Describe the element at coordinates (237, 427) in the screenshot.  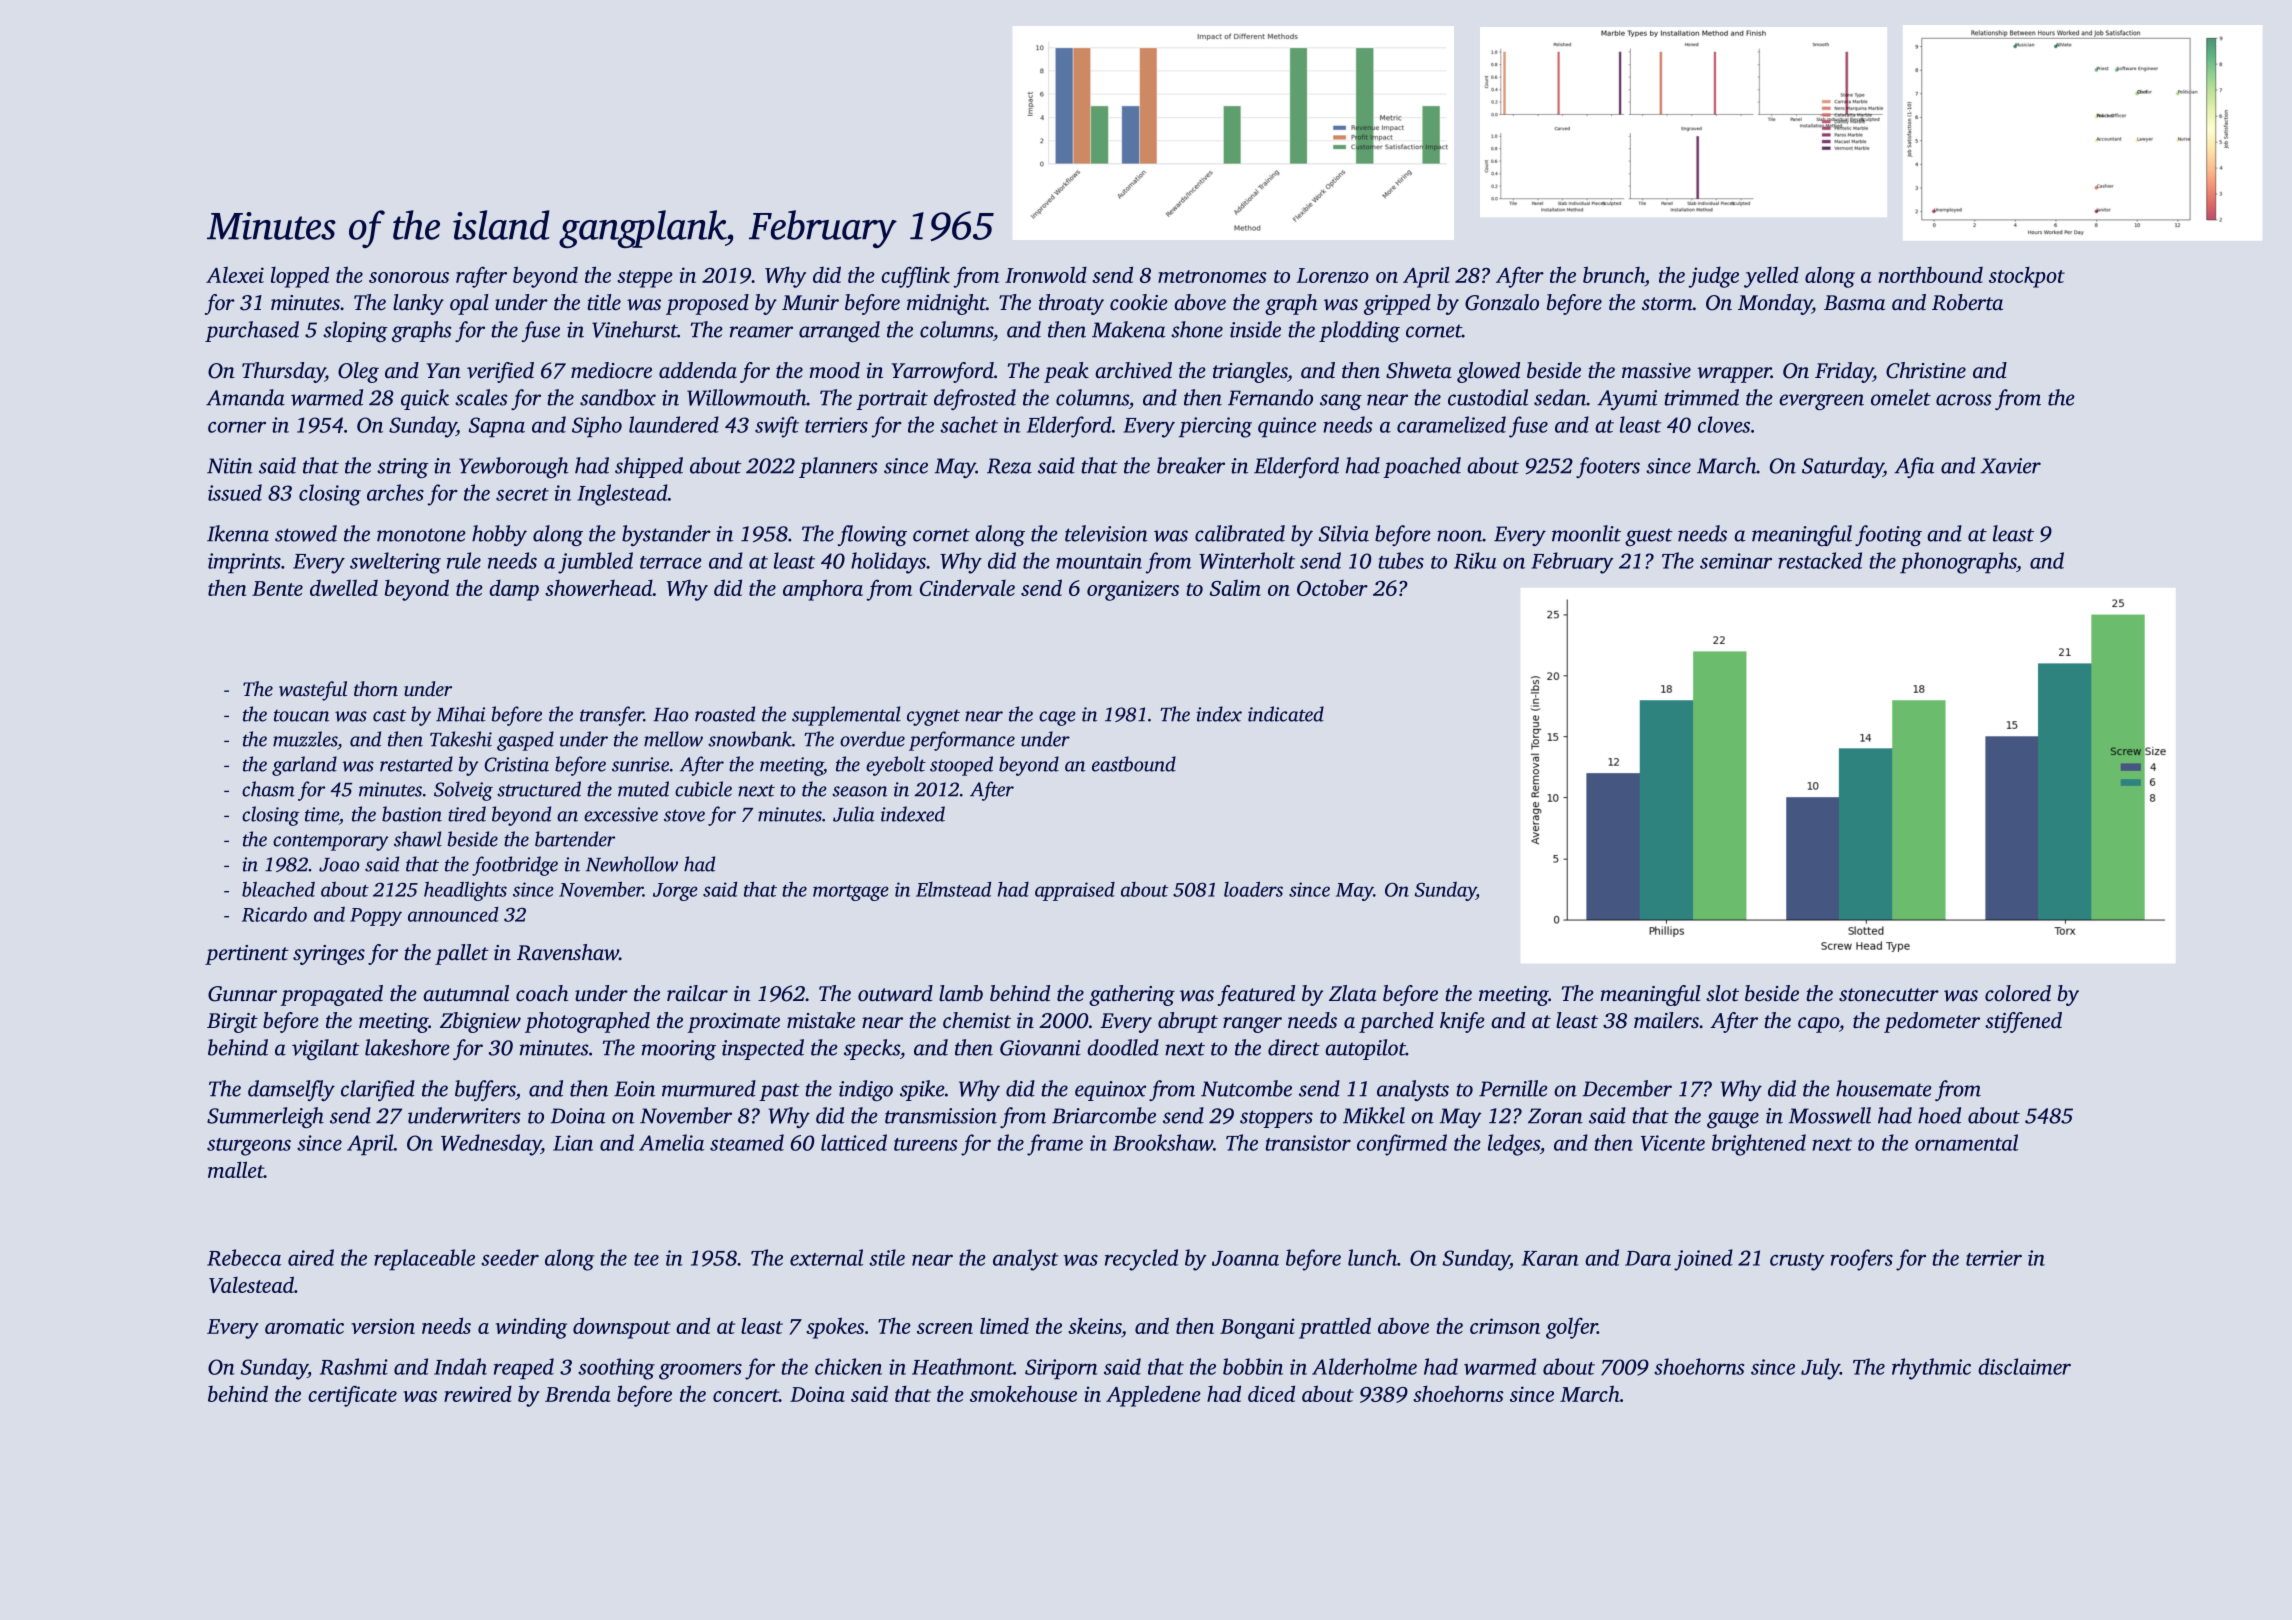
I see `corner` at that location.
